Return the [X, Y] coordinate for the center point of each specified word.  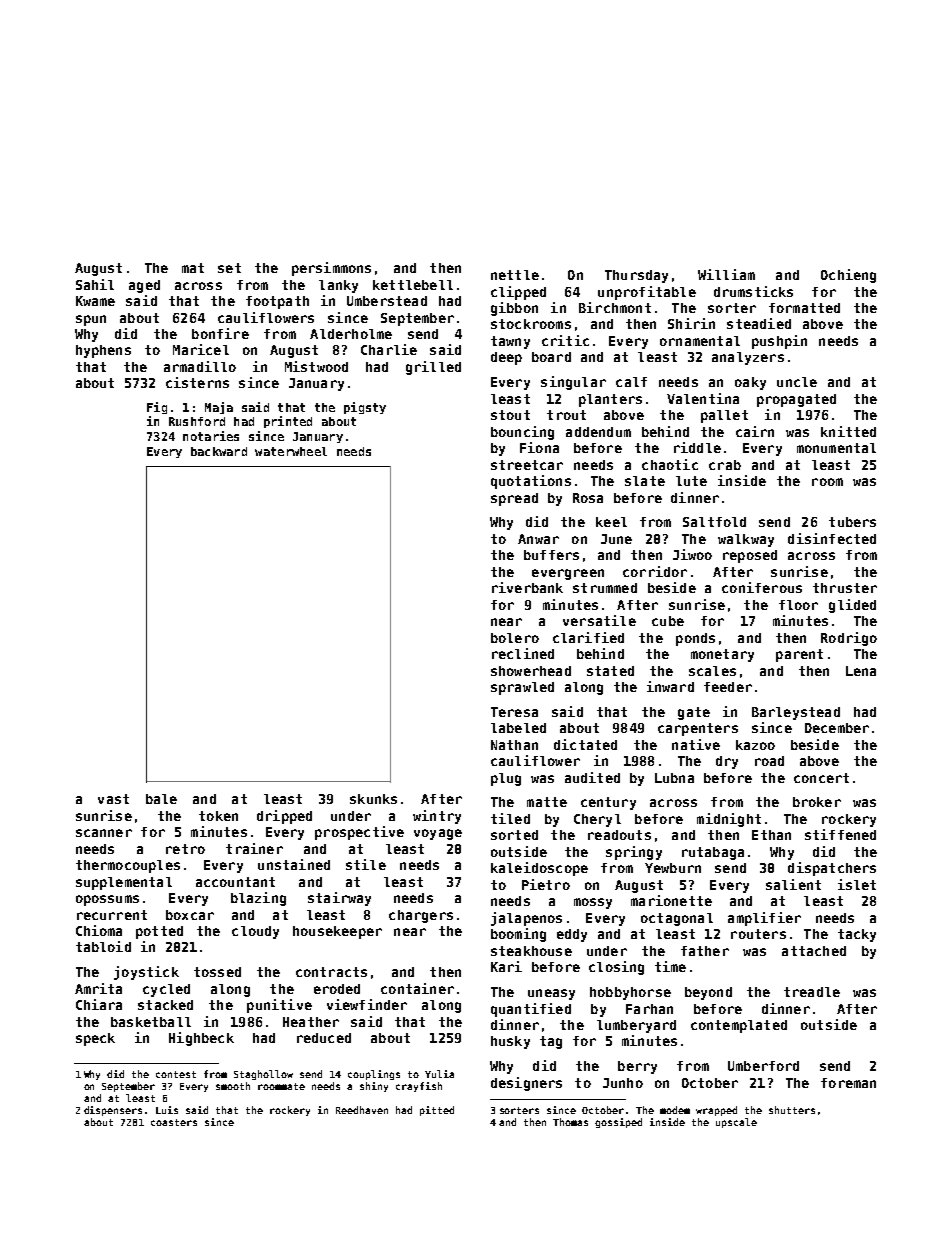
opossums [107, 900]
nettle [515, 275]
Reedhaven [362, 1110]
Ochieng [848, 276]
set [229, 268]
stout [510, 415]
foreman [848, 1083]
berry [637, 1067]
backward [219, 451]
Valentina [703, 398]
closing [616, 968]
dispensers [113, 1111]
